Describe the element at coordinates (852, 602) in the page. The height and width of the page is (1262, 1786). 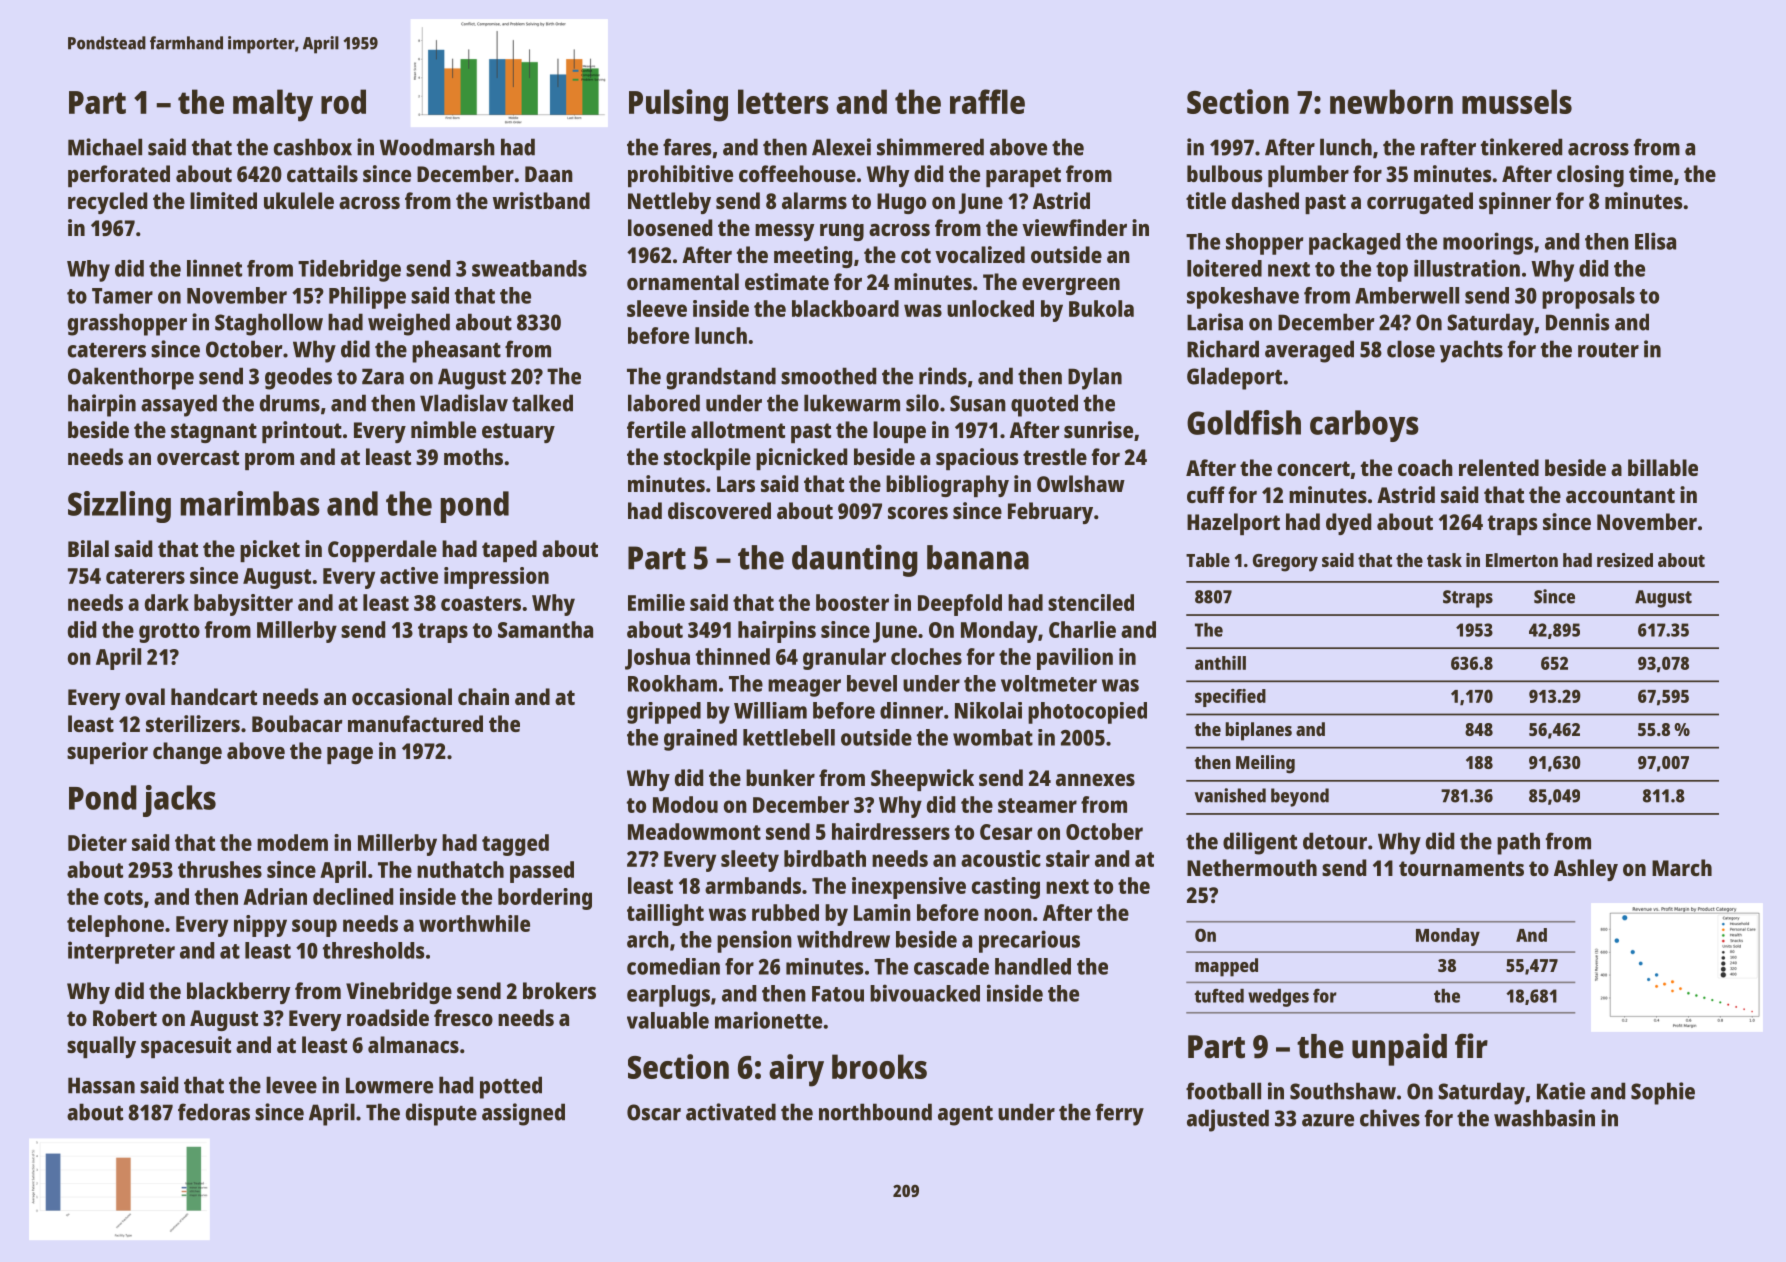
I see `booster` at that location.
